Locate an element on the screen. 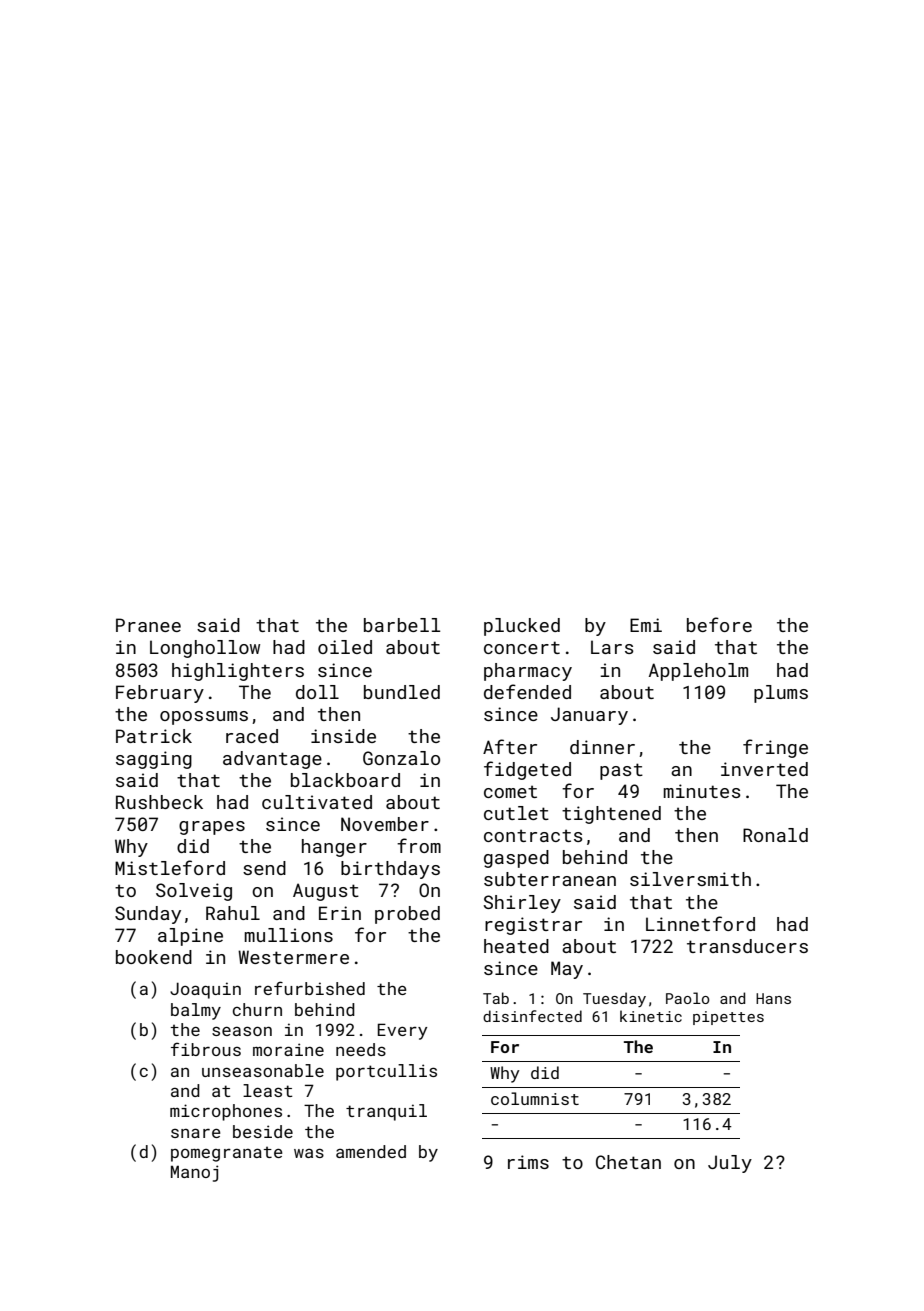  oiled is located at coordinates (345, 647).
